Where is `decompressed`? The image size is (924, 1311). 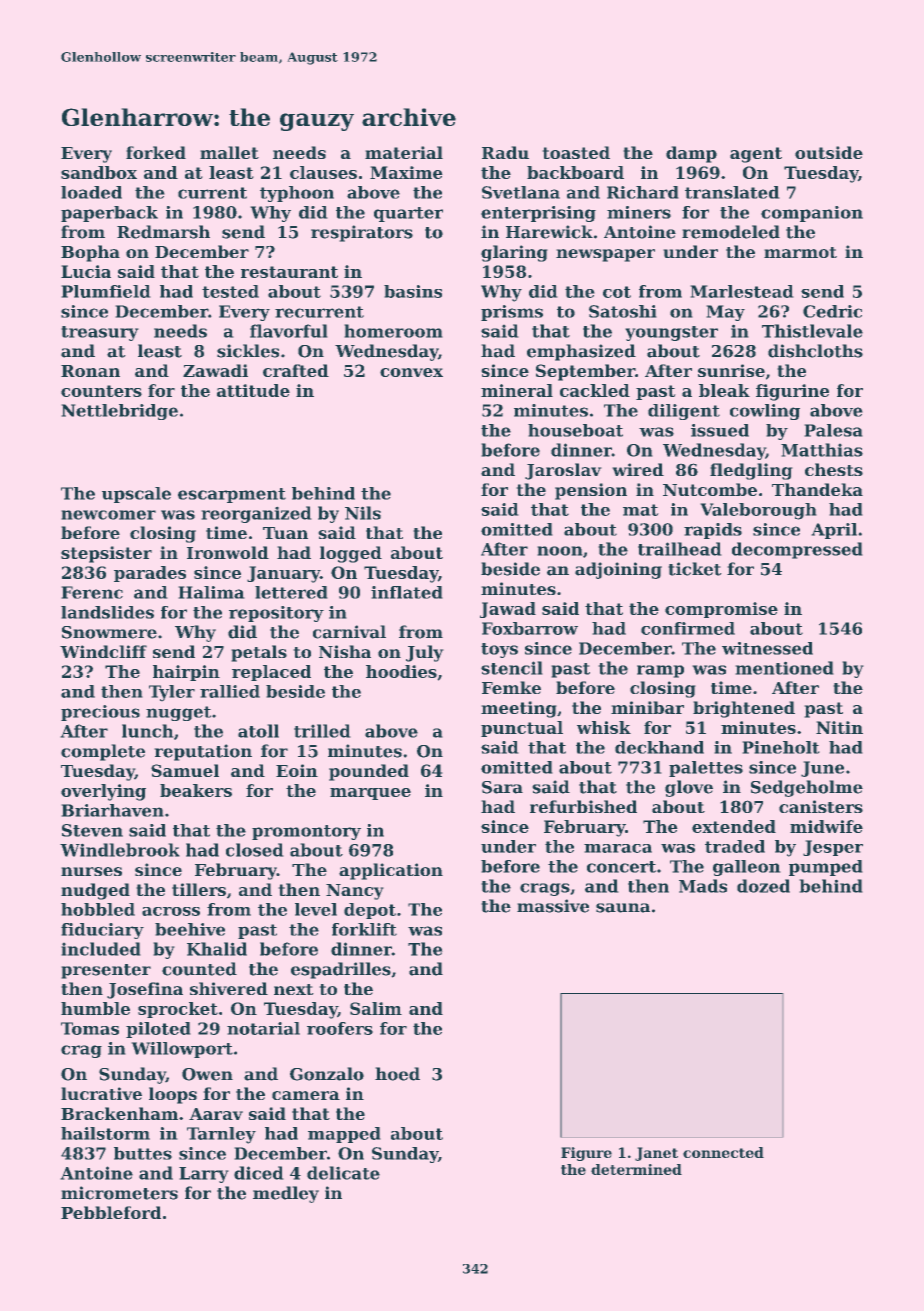
decompressed is located at coordinates (797, 550).
